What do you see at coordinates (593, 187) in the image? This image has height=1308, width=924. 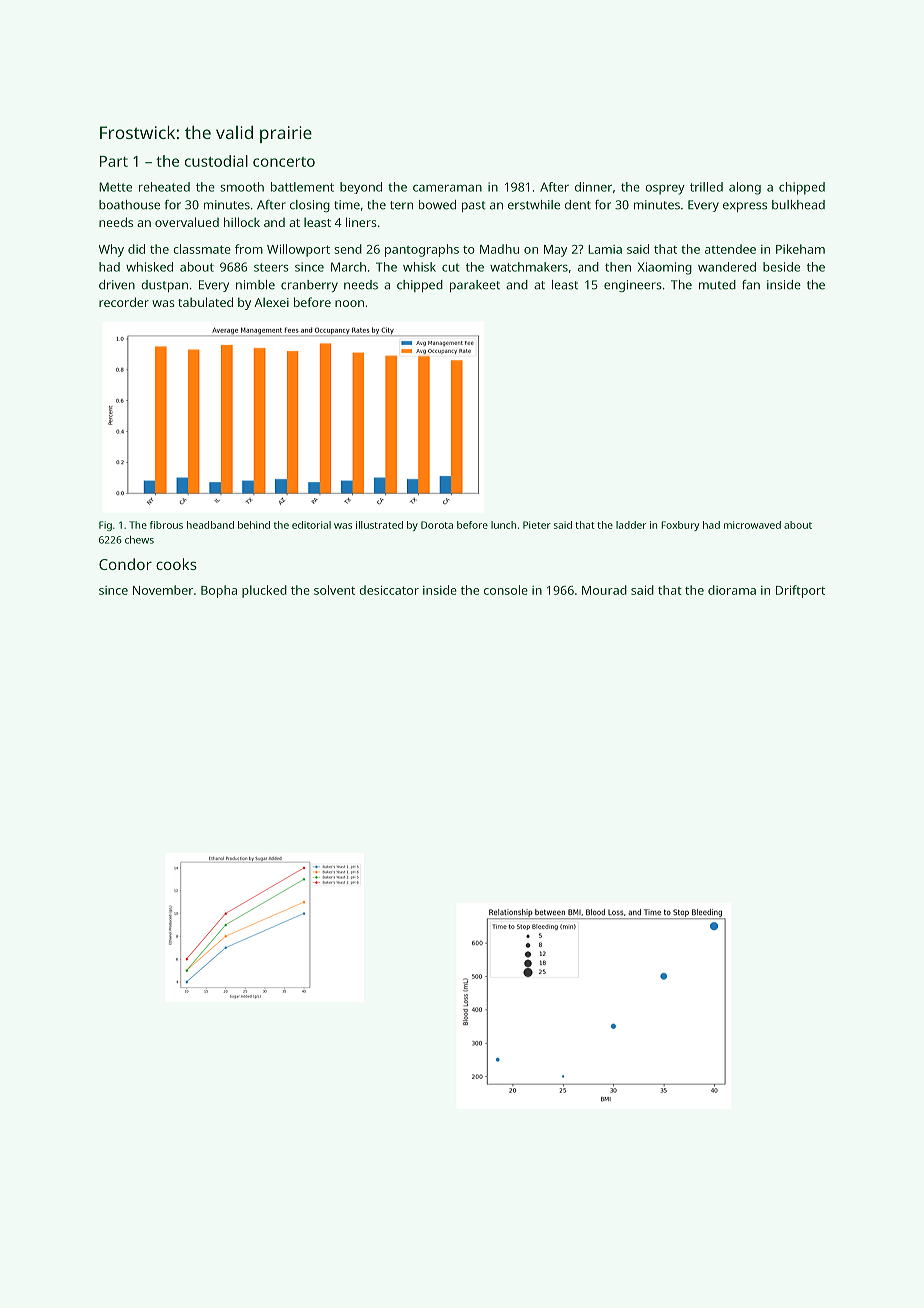 I see `dinner` at bounding box center [593, 187].
